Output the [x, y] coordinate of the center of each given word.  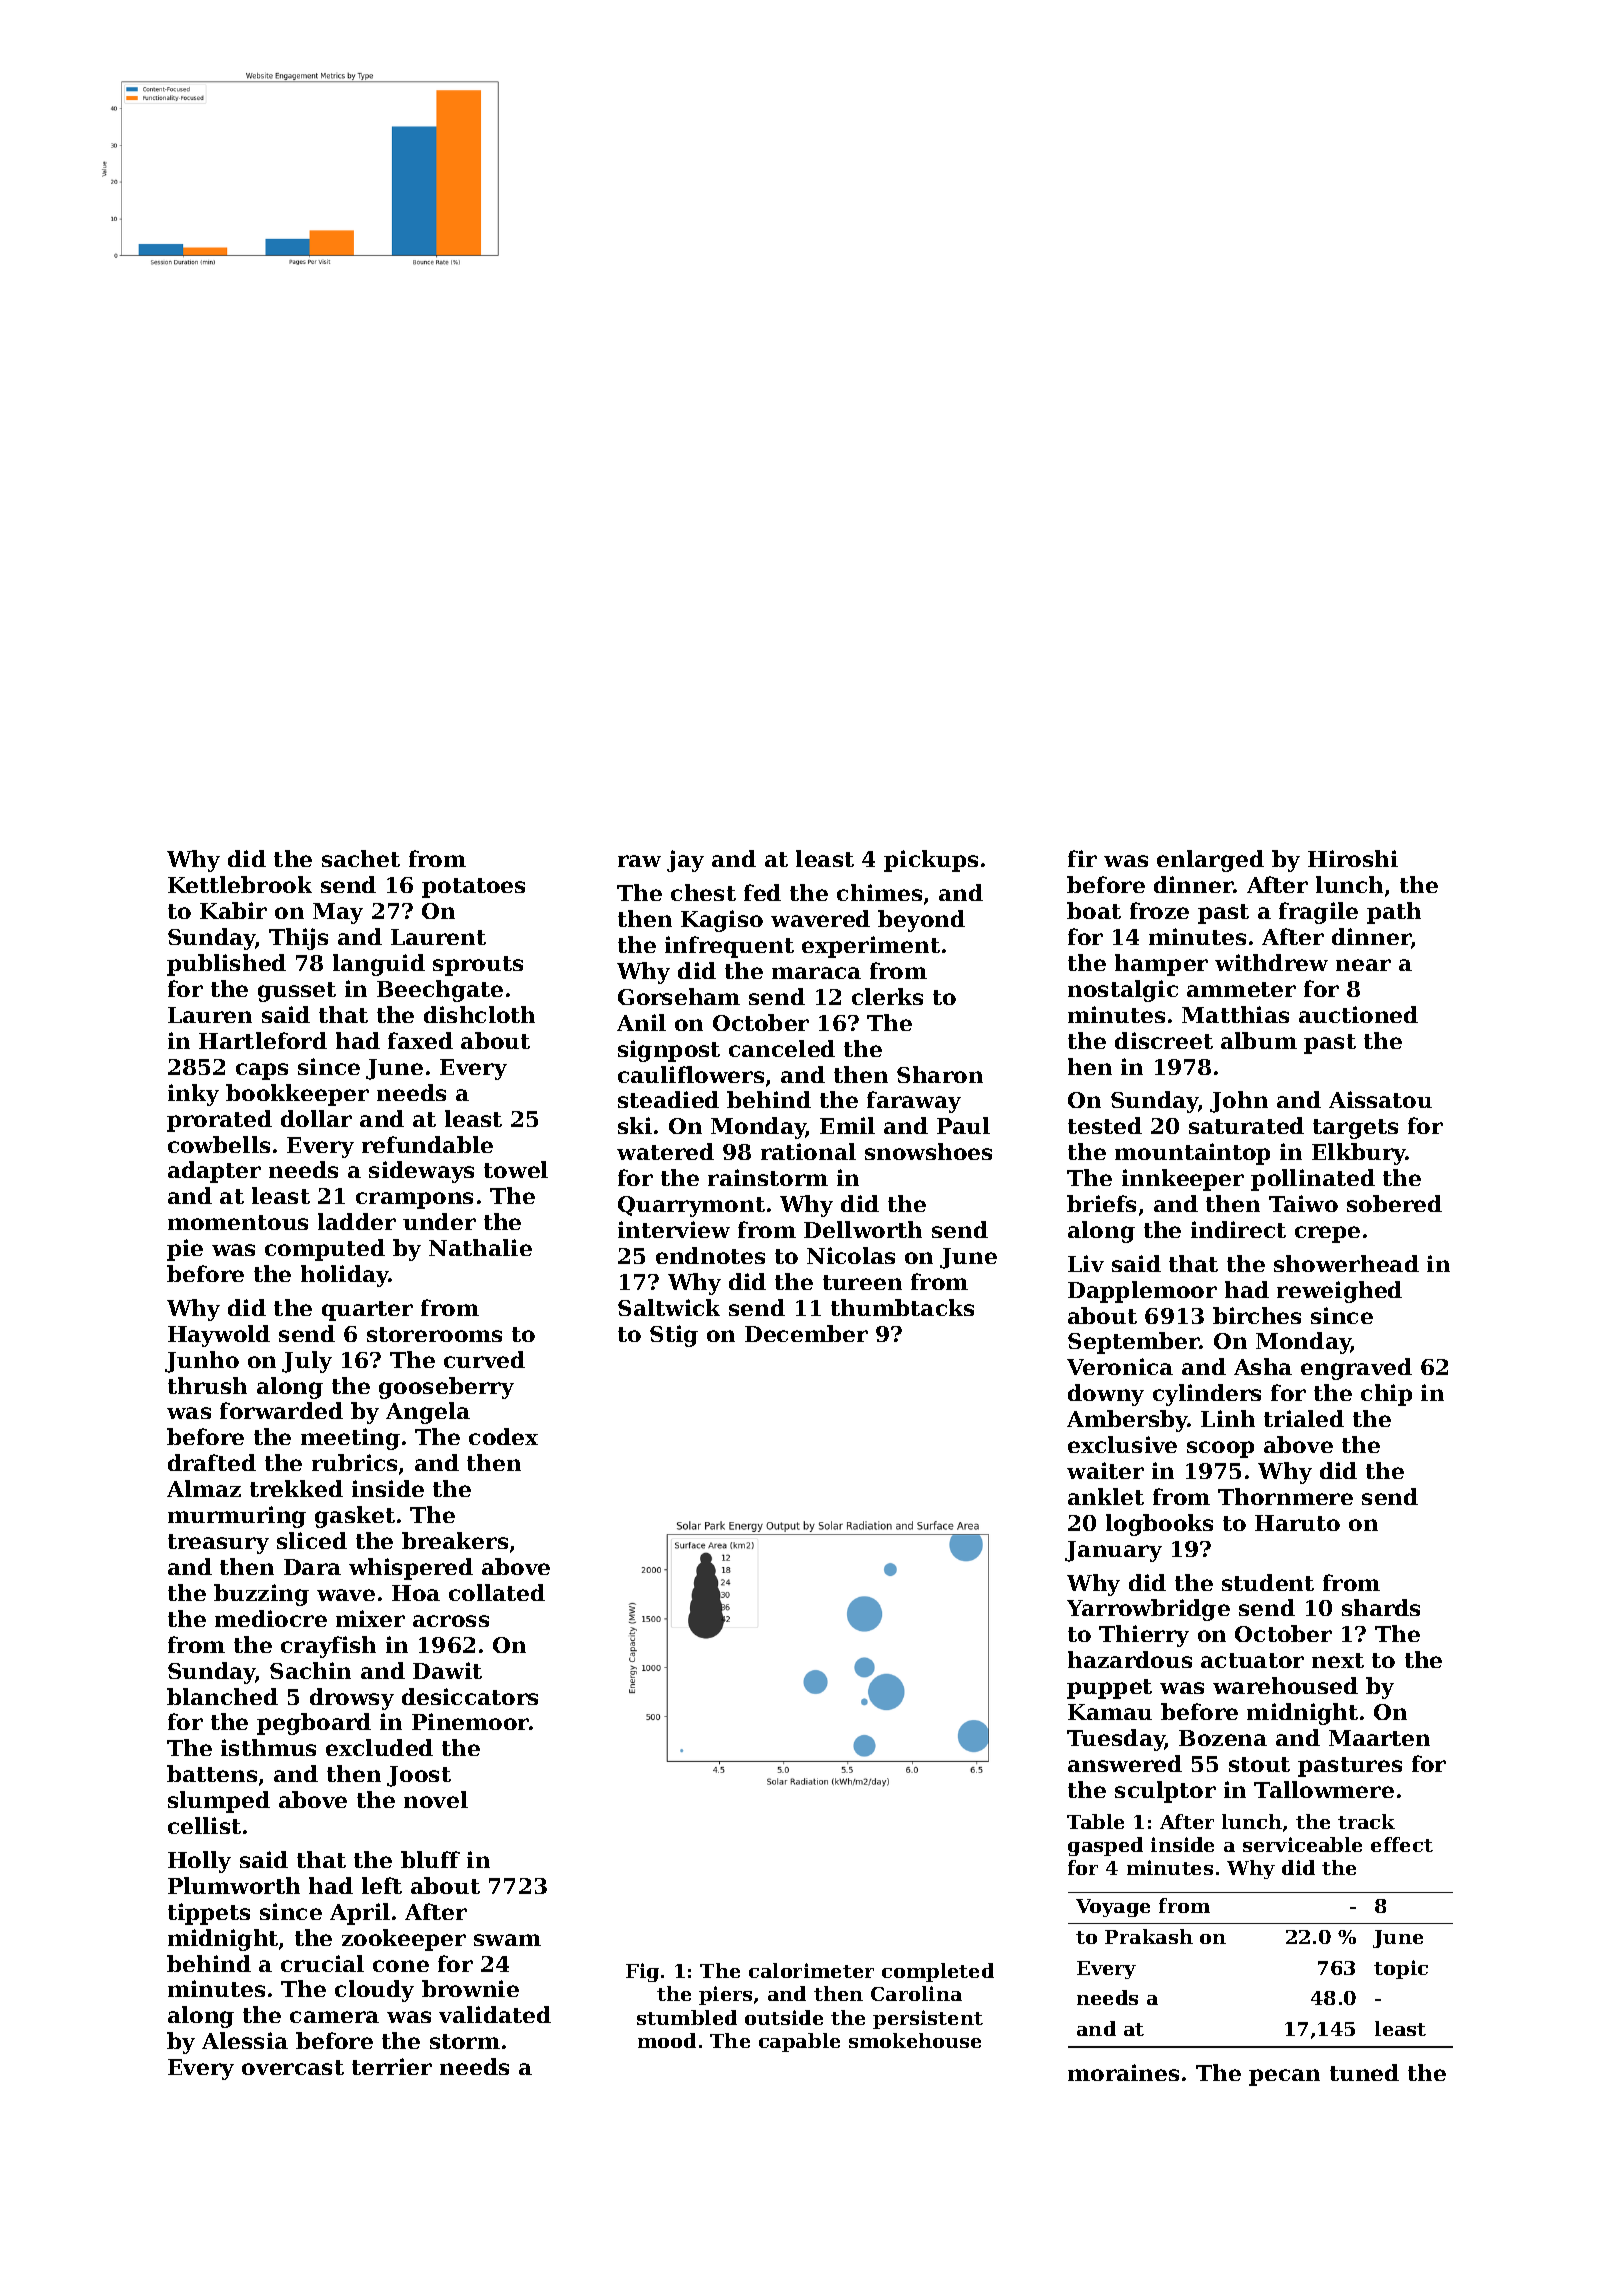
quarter [367, 1311]
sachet [361, 858]
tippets [209, 1914]
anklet [1106, 1496]
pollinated [1313, 1180]
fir [1082, 858]
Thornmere [1285, 1496]
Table [1095, 1821]
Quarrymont [691, 1206]
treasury [218, 1544]
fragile [1318, 913]
